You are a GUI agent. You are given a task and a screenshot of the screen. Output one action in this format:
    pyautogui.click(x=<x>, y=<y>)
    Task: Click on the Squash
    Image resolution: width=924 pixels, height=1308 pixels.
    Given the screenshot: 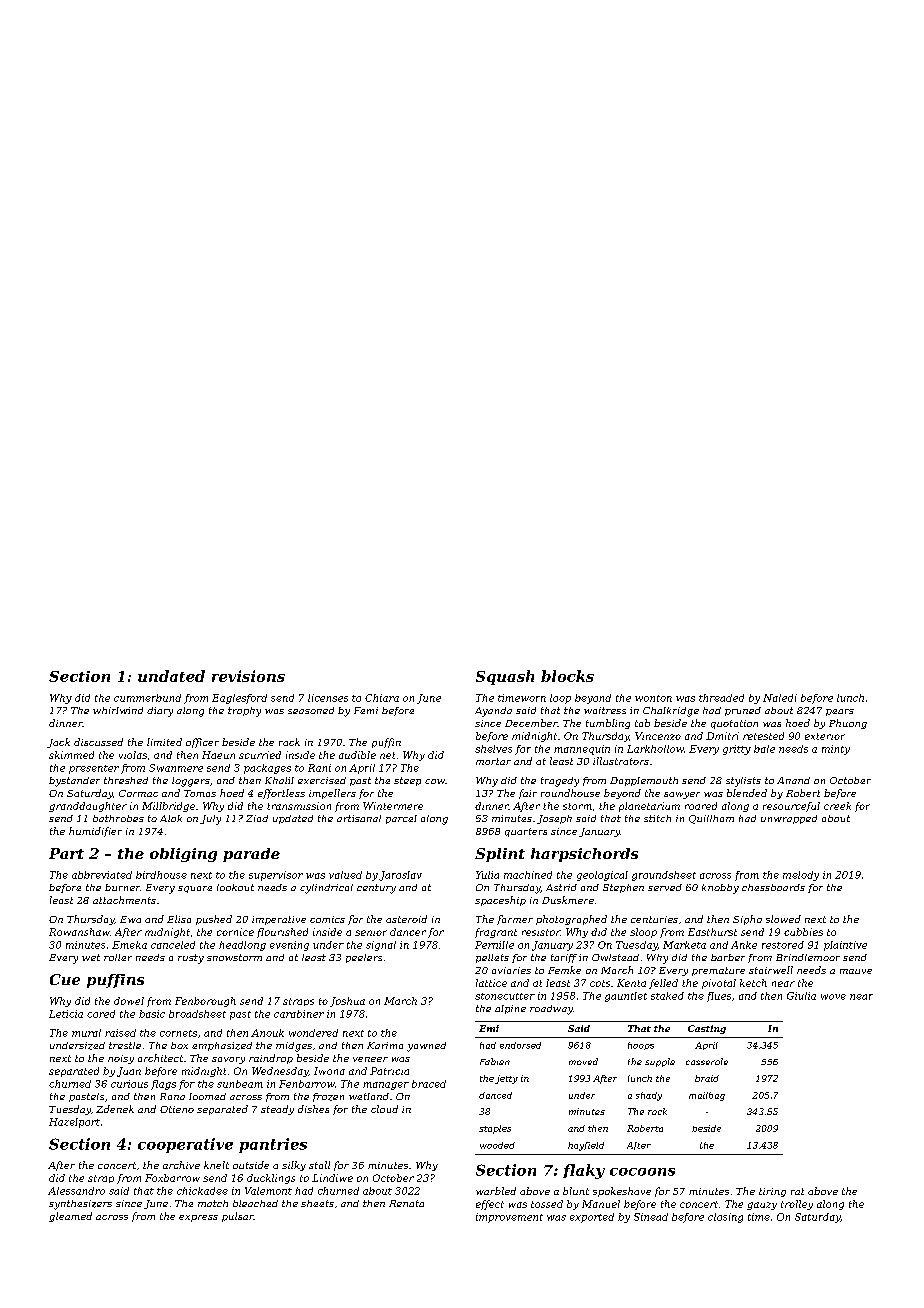 What is the action you would take?
    pyautogui.click(x=505, y=677)
